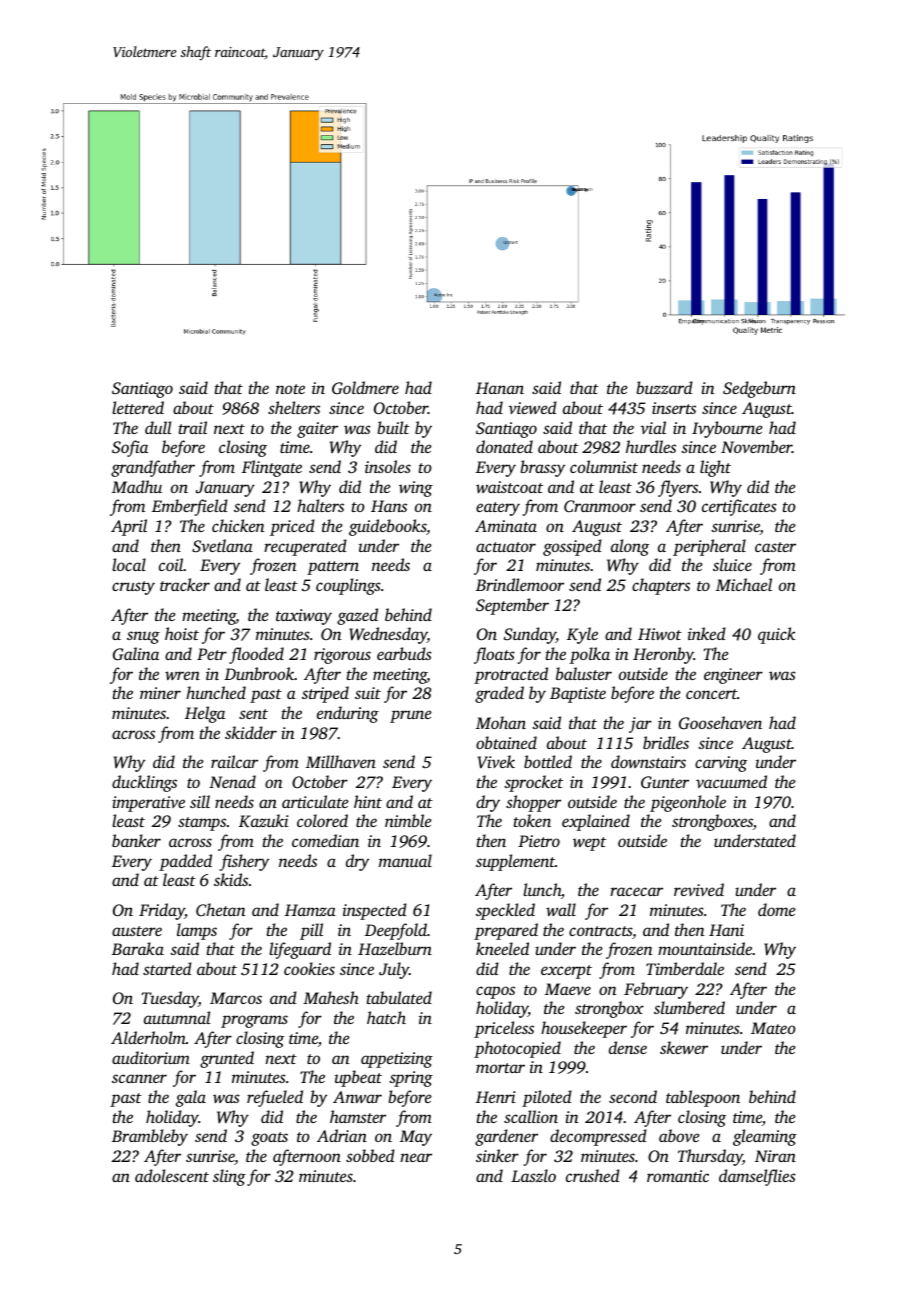 The image size is (908, 1316). I want to click on Gunter, so click(665, 782).
